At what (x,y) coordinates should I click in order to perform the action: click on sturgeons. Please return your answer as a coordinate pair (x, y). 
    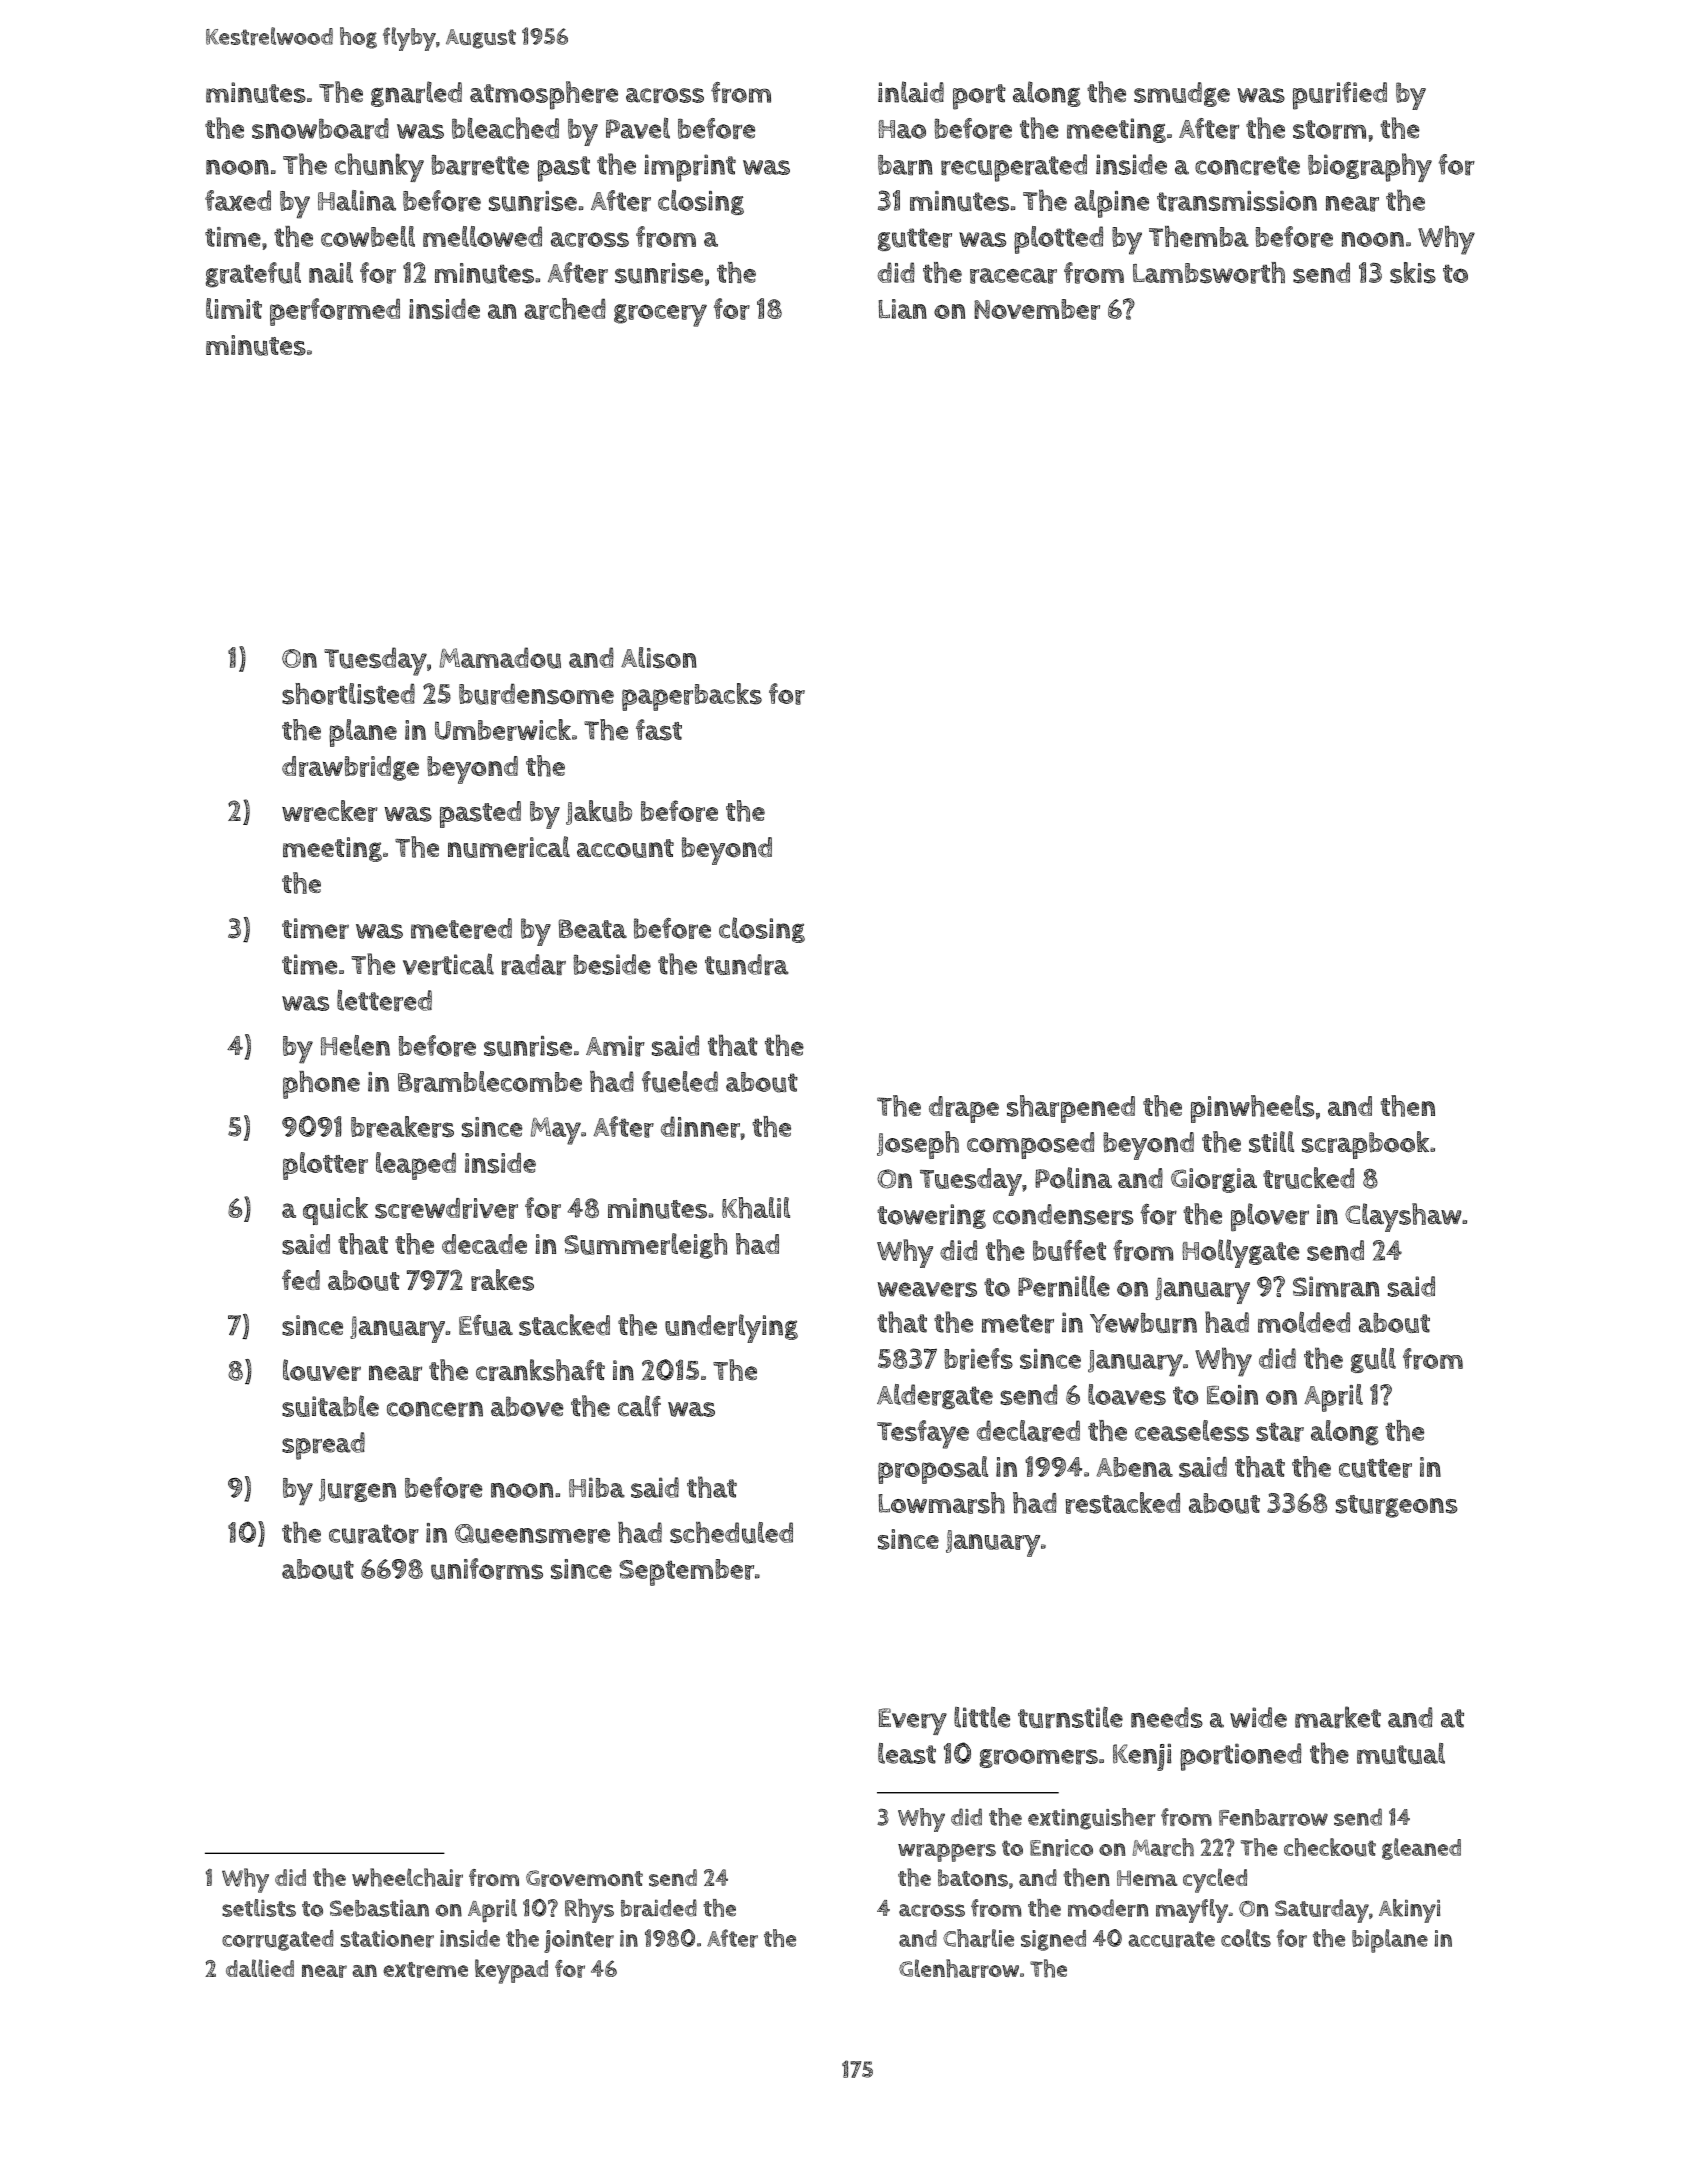
    Looking at the image, I should click on (1397, 1506).
